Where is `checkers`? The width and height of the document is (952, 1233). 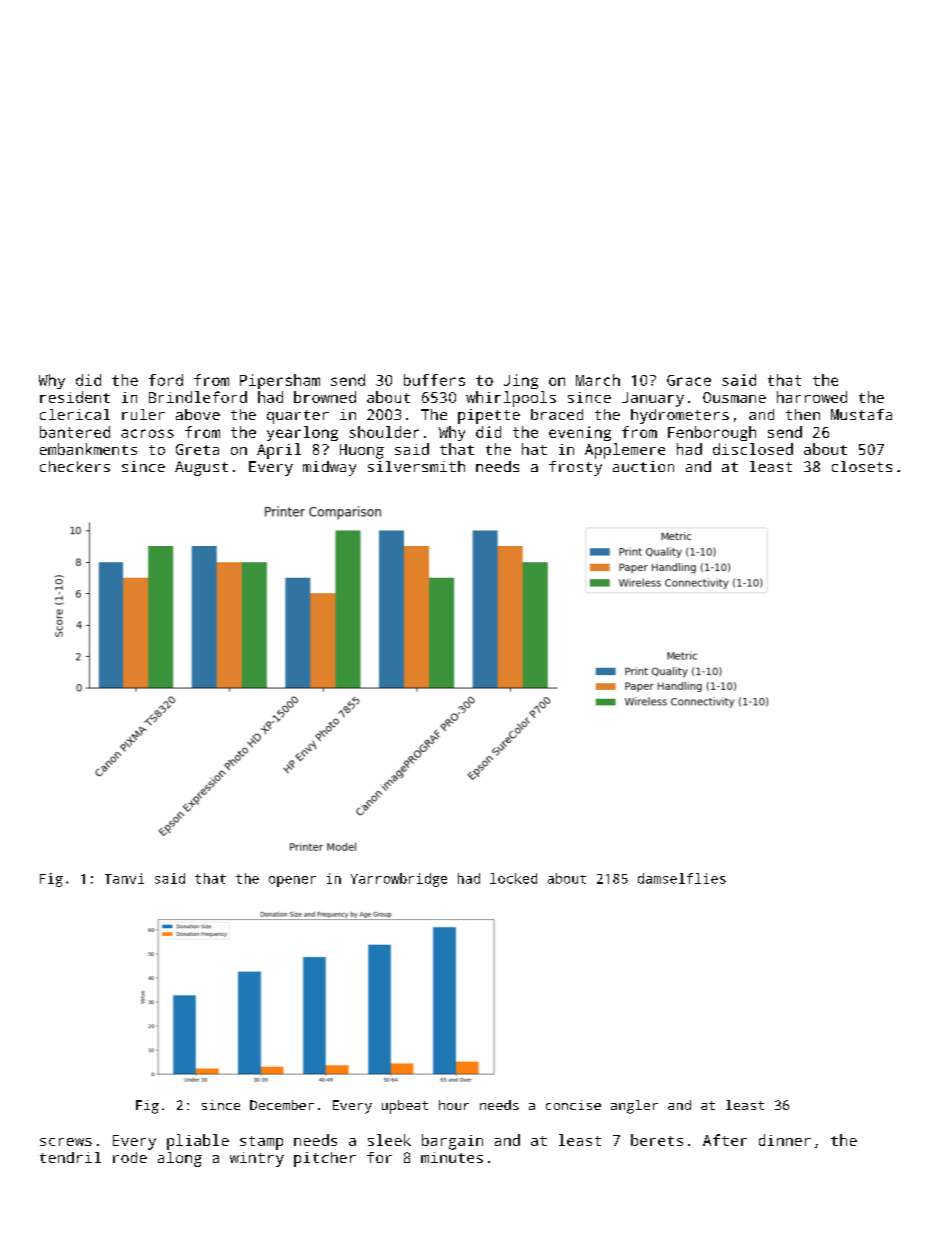 checkers is located at coordinates (75, 466).
